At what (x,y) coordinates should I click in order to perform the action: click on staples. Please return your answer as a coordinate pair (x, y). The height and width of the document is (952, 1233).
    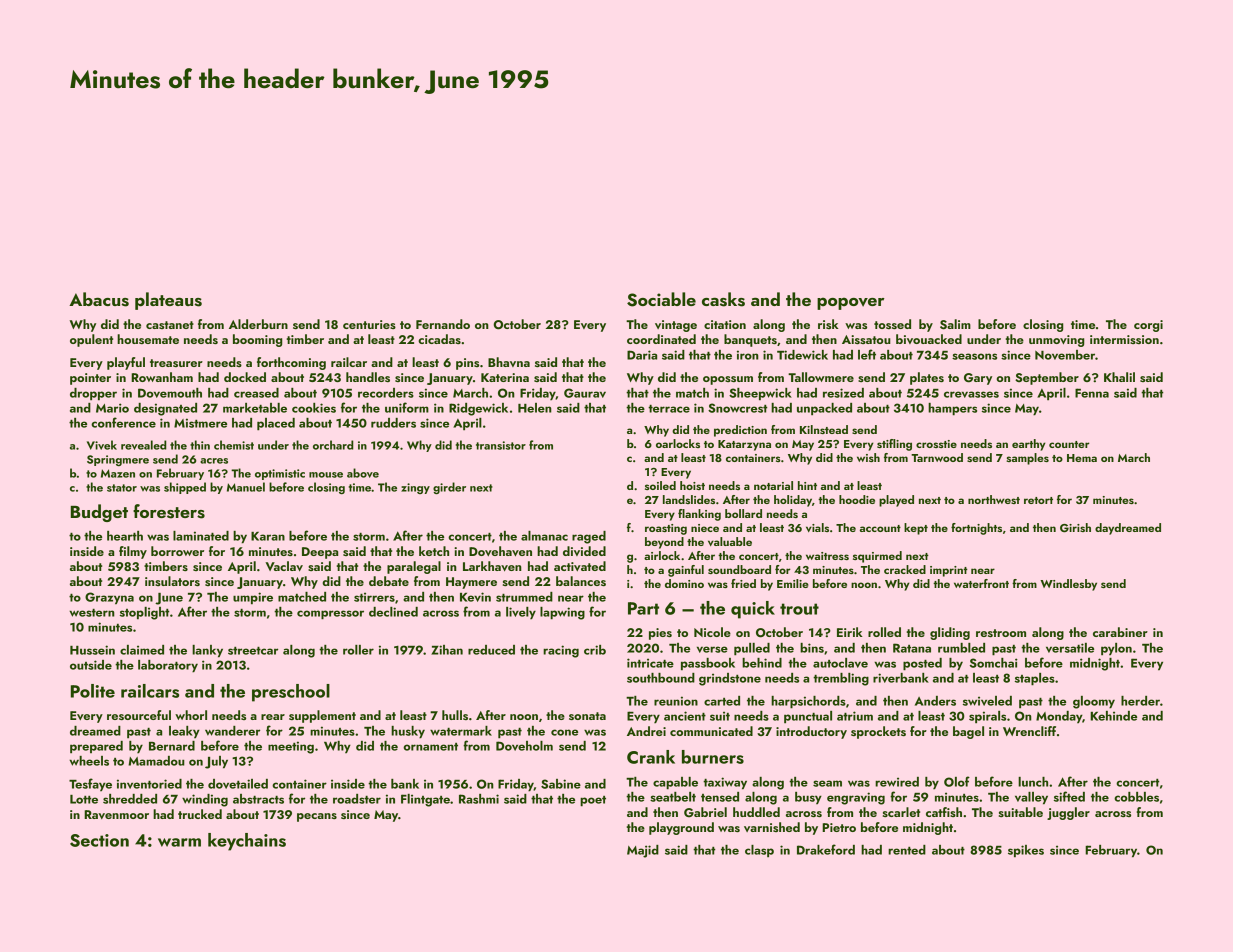
    Looking at the image, I should click on (1035, 679).
